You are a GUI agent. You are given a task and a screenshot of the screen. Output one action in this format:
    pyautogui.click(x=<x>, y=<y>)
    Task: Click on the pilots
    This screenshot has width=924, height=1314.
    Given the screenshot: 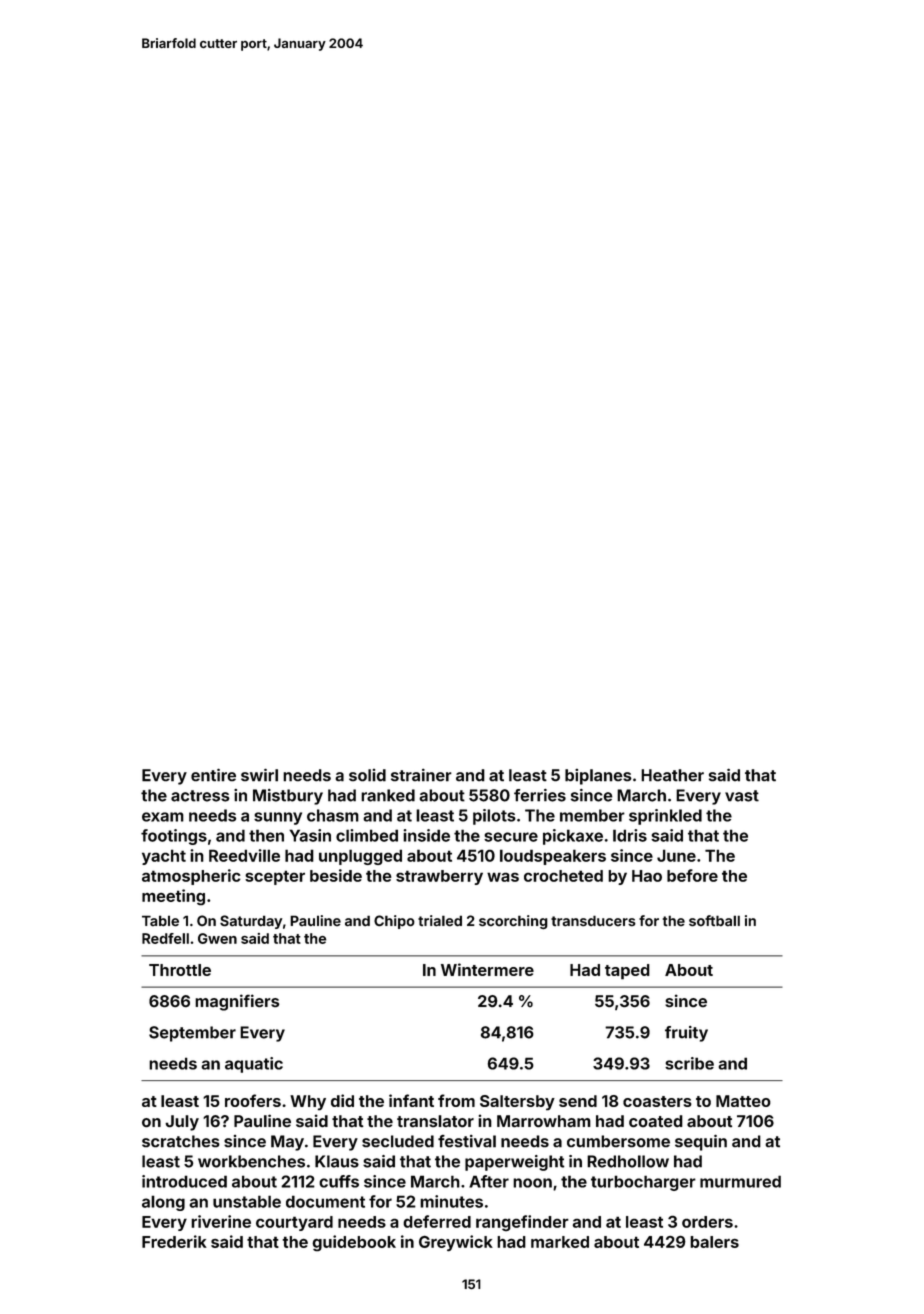 What is the action you would take?
    pyautogui.click(x=494, y=817)
